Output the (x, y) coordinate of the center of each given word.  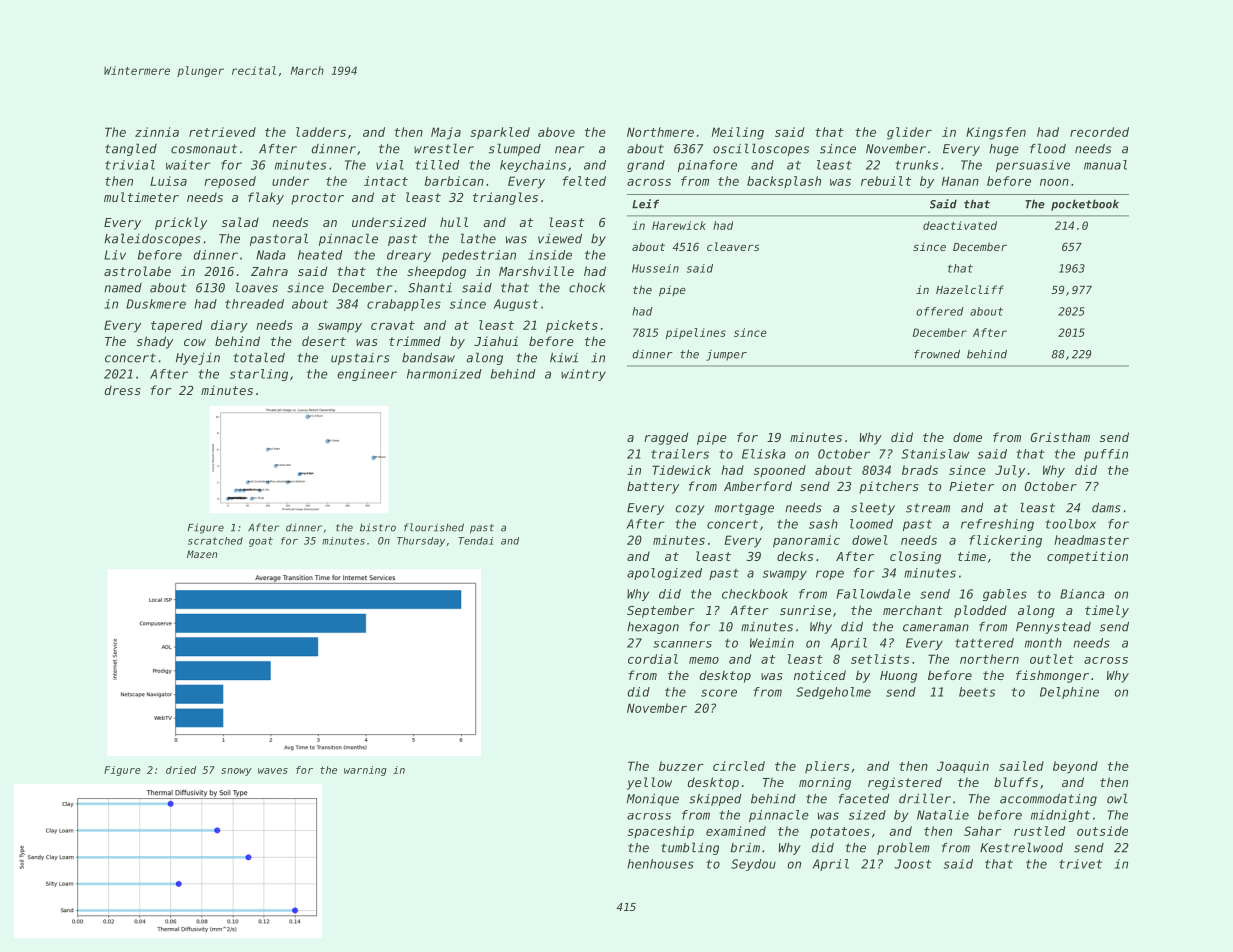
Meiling (738, 133)
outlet (1052, 659)
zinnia (157, 132)
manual (1105, 165)
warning (365, 771)
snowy (236, 772)
